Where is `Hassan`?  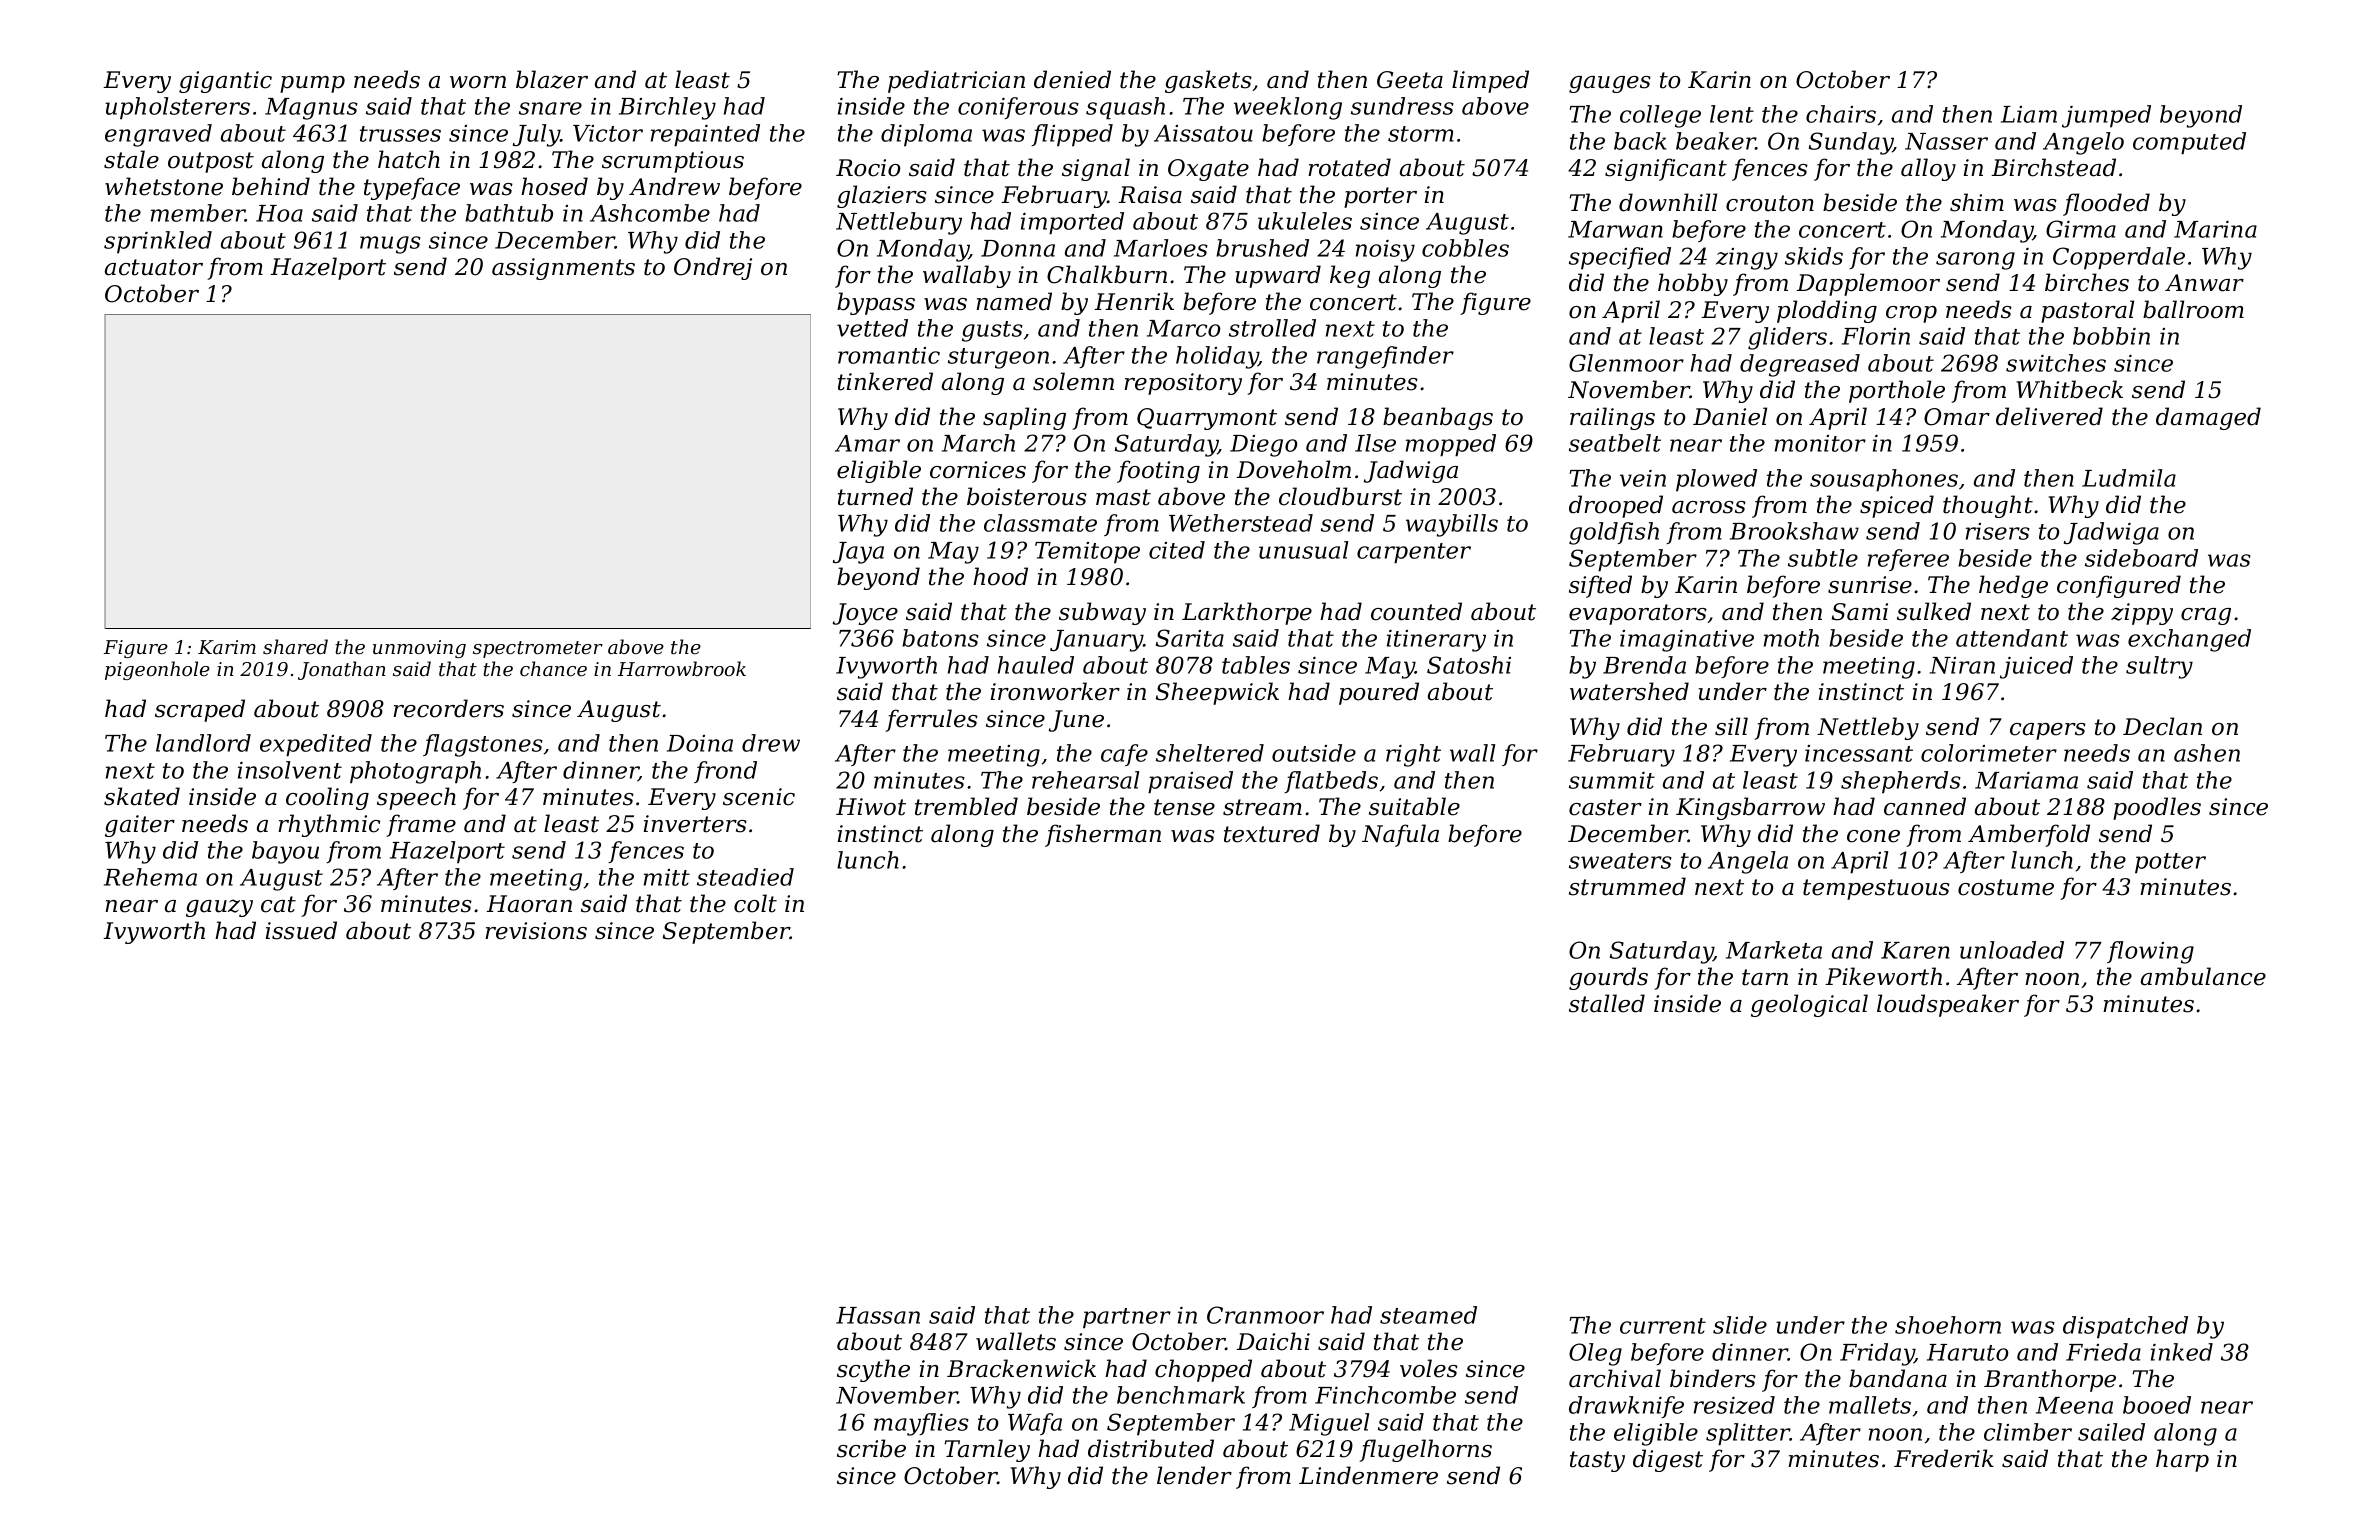 Hassan is located at coordinates (878, 1315).
